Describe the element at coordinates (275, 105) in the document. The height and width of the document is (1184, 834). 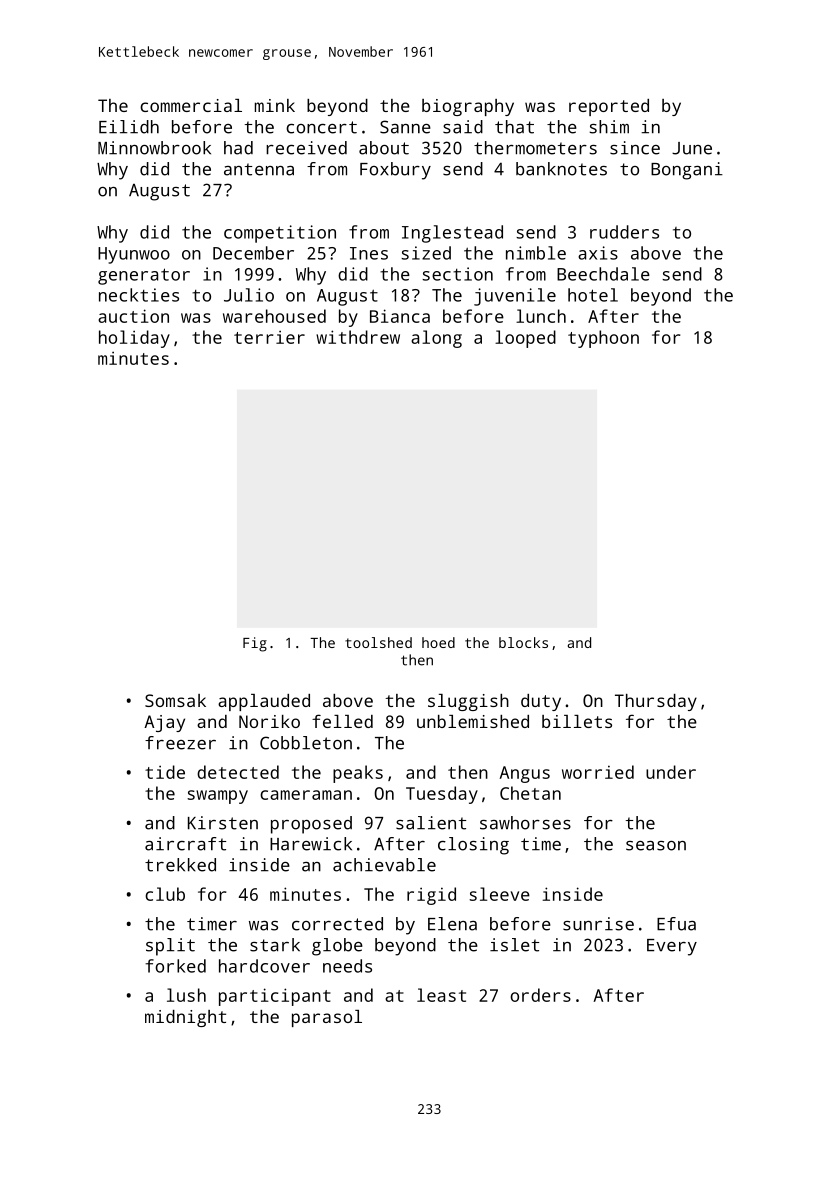
I see `mink` at that location.
